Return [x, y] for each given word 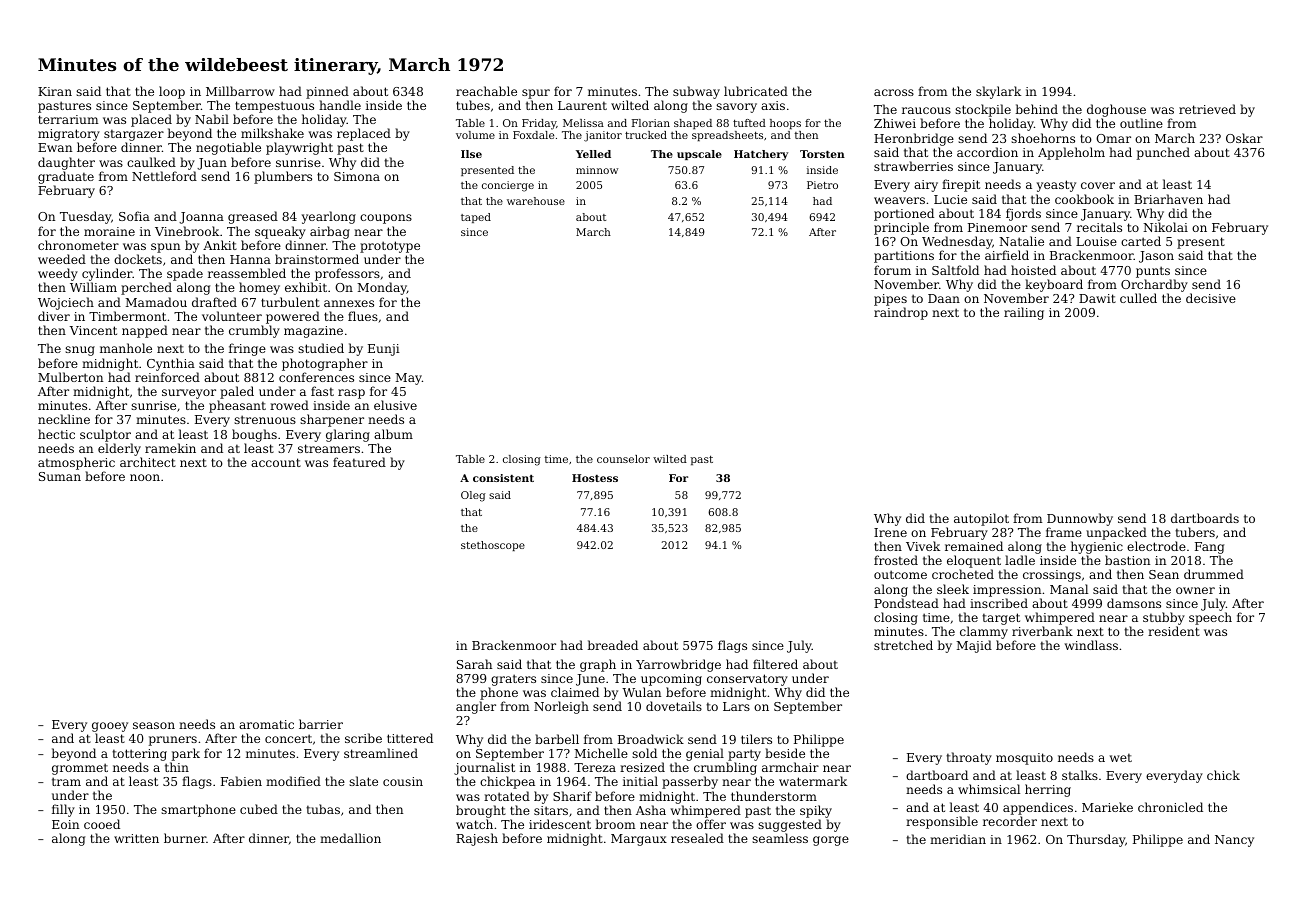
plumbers [283, 177]
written [136, 838]
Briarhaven [1168, 199]
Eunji [384, 350]
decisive [1211, 298]
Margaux [639, 840]
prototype [390, 247]
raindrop [901, 313]
